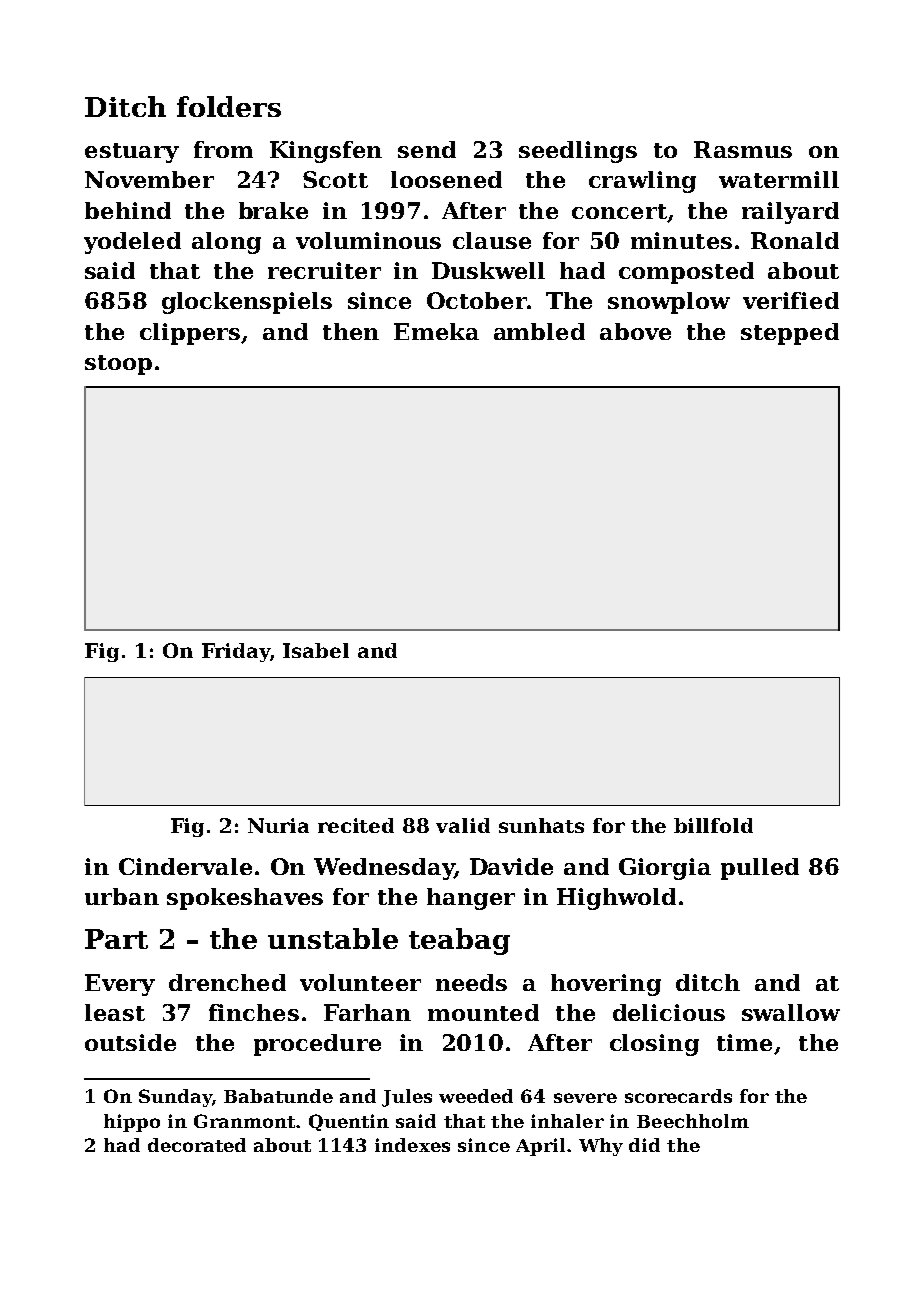 The height and width of the screenshot is (1311, 924). I want to click on outside, so click(130, 1042).
